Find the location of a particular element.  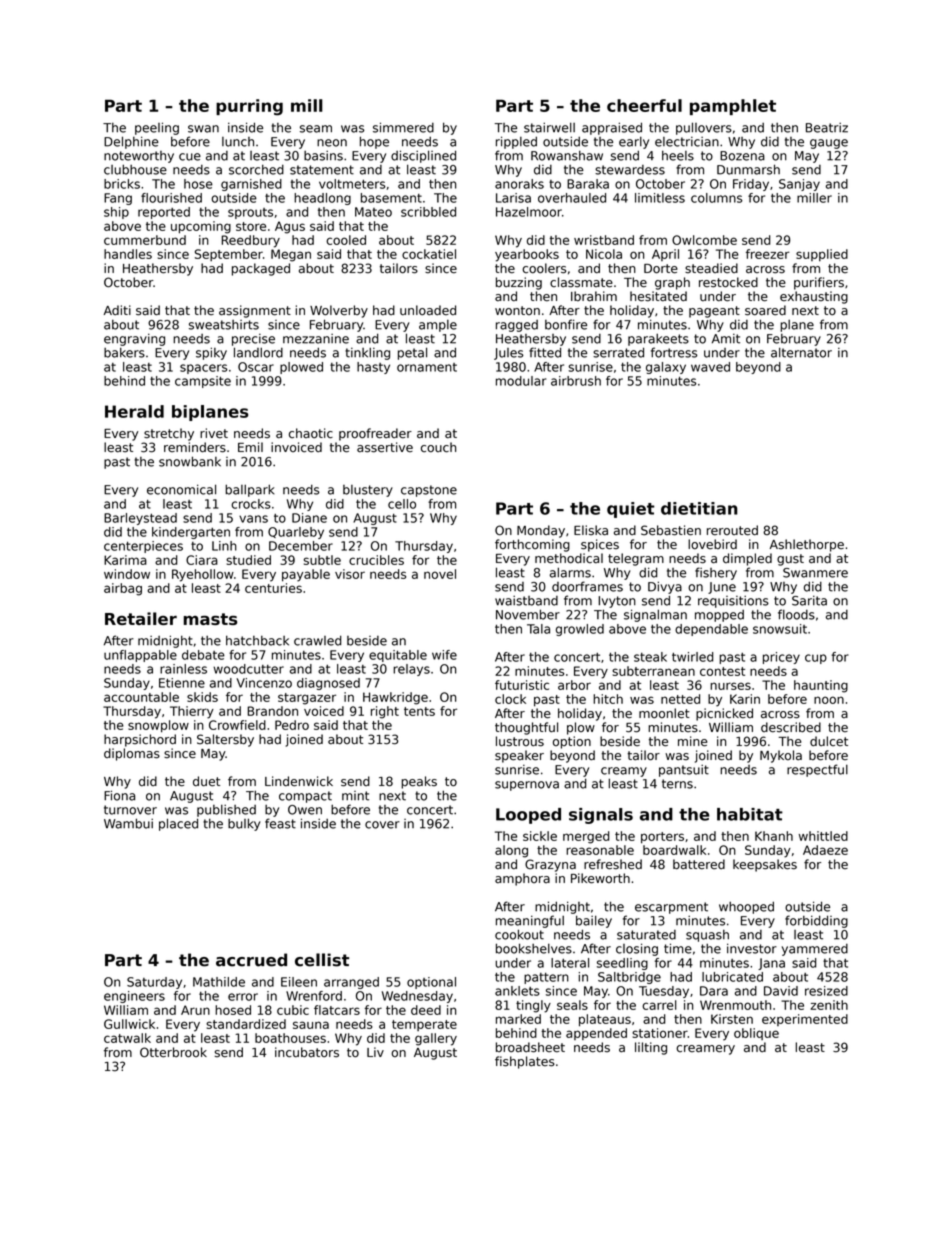

incubators is located at coordinates (307, 1052).
